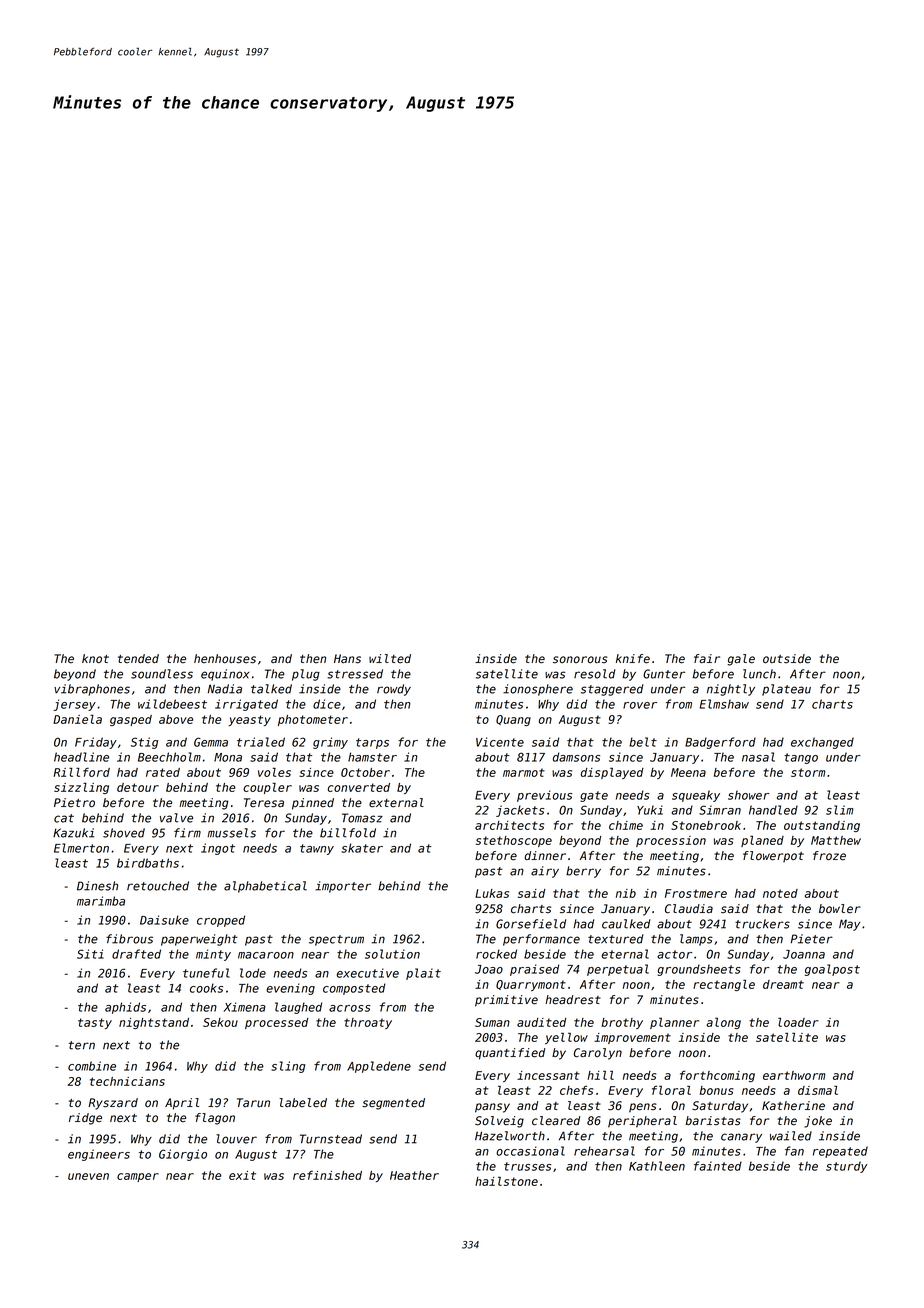 The height and width of the image is (1308, 924). What do you see at coordinates (548, 1075) in the image?
I see `incessant` at bounding box center [548, 1075].
